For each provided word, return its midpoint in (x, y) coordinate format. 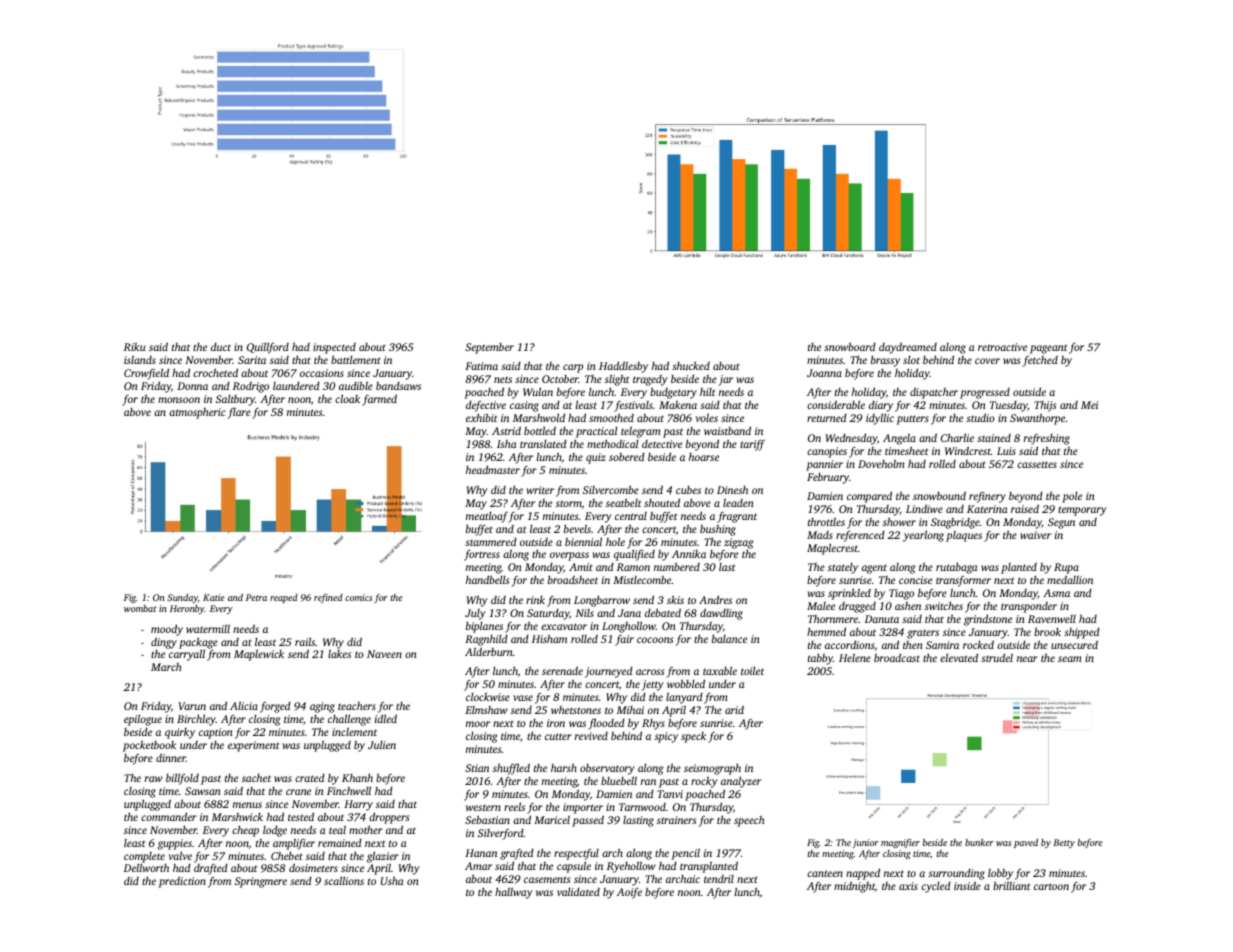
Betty (1064, 843)
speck (693, 737)
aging (322, 707)
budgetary (673, 393)
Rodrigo (251, 387)
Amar (478, 866)
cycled (936, 887)
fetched (1040, 361)
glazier (383, 857)
